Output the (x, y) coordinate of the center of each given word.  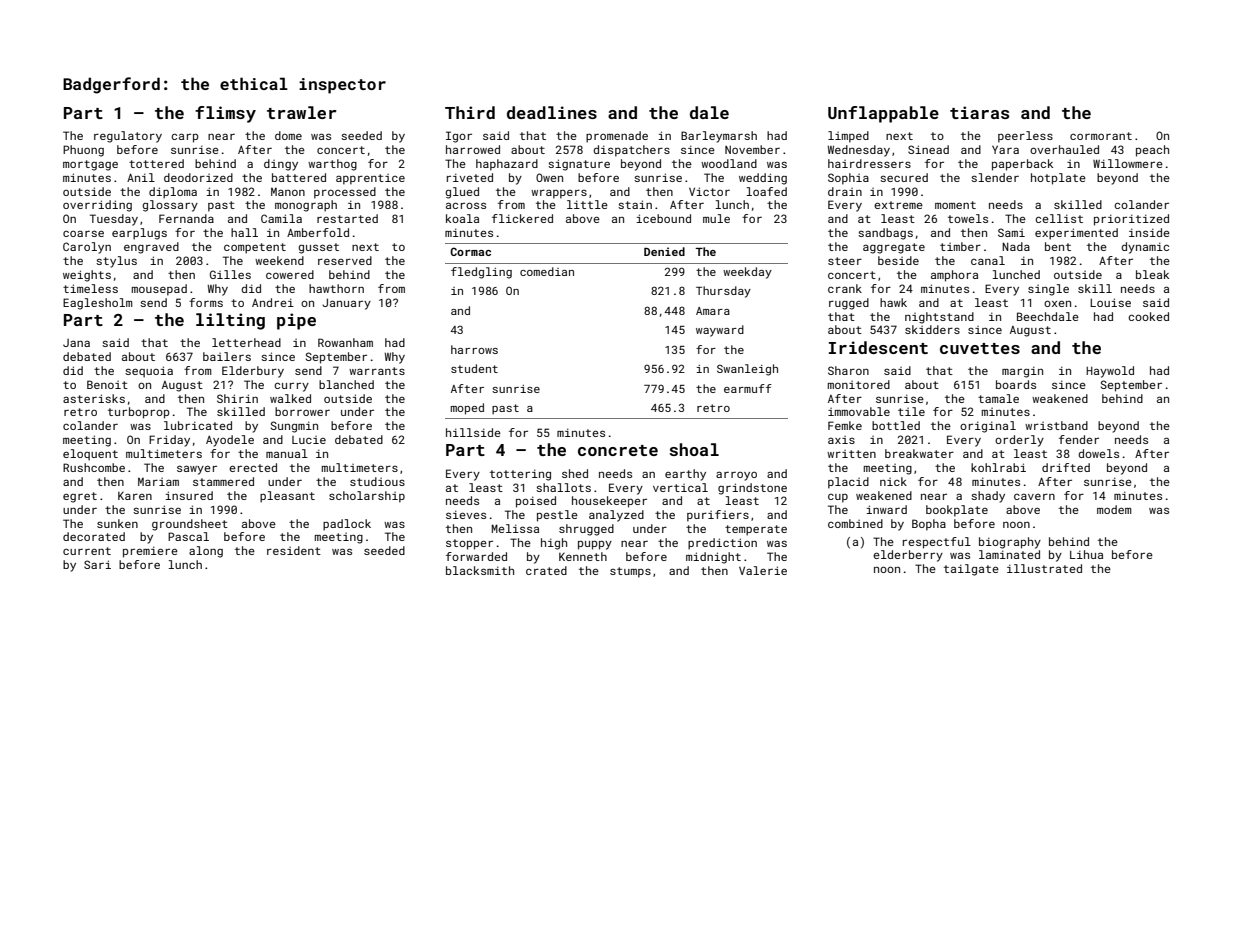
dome (288, 135)
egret (80, 497)
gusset (318, 248)
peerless (1025, 137)
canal (988, 260)
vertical (680, 487)
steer (845, 261)
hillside (473, 432)
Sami (1011, 232)
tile (911, 411)
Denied (664, 251)
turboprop (139, 413)
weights (87, 276)
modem (1114, 509)
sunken (117, 523)
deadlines (552, 112)
